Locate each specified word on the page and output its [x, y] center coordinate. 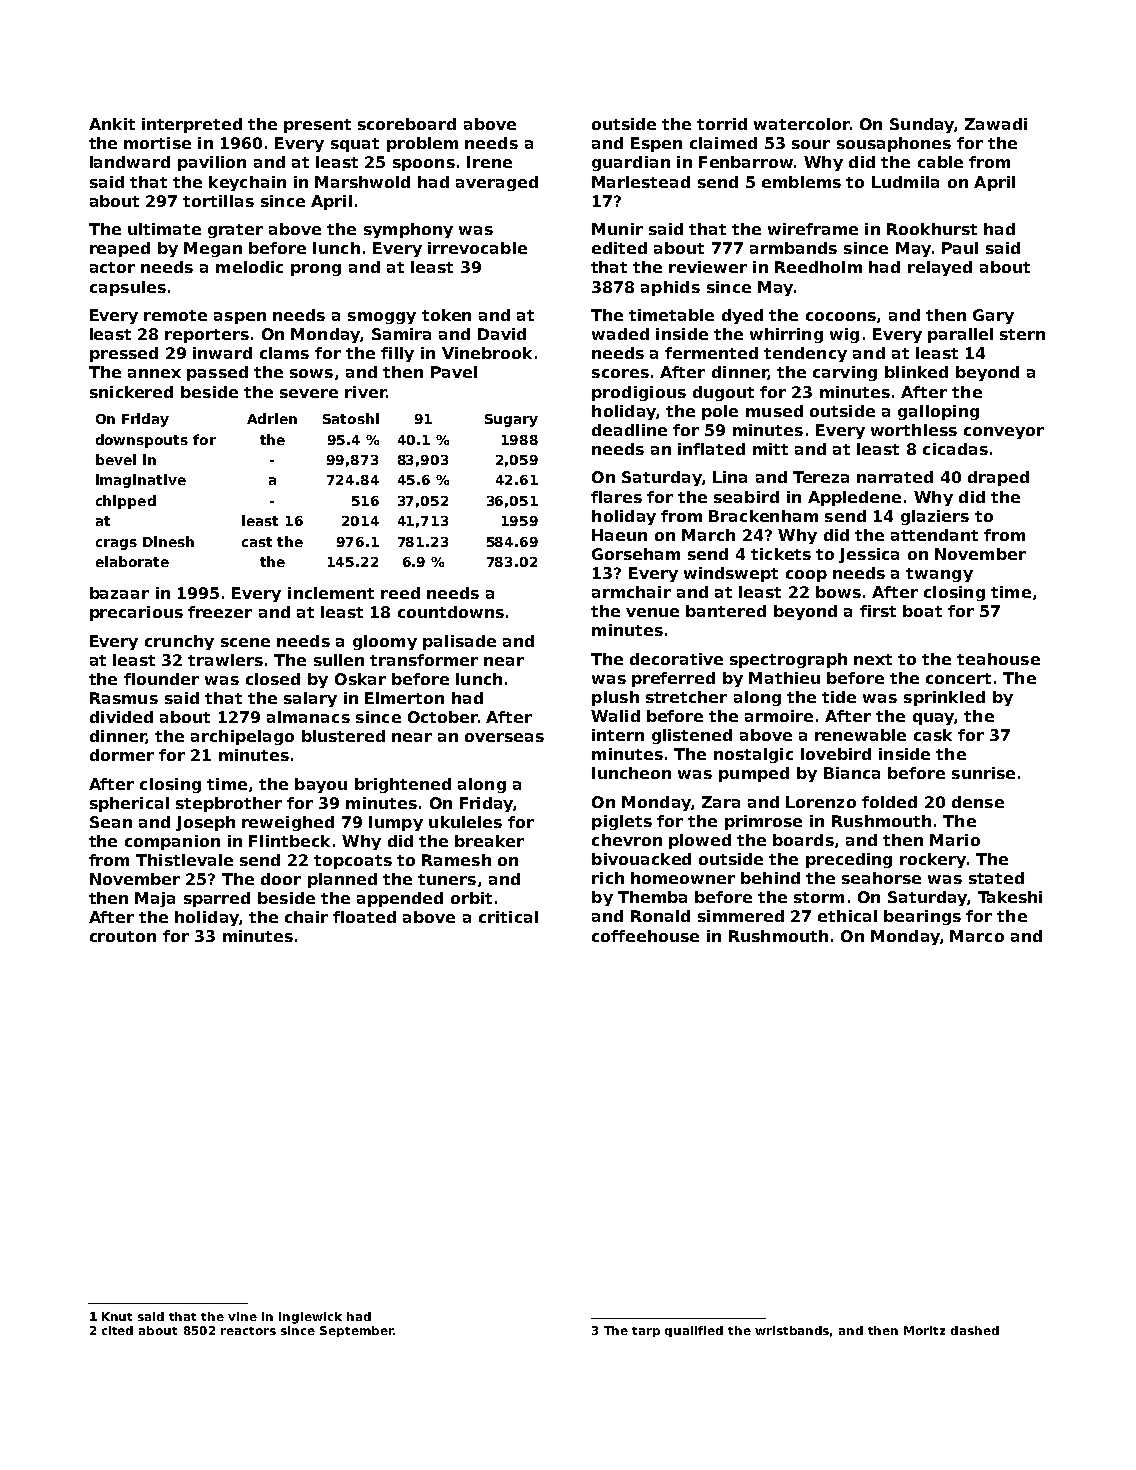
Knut [117, 1316]
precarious [136, 613]
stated [996, 878]
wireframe [813, 229]
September [357, 1331]
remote [175, 315]
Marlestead [641, 182]
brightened [403, 785]
